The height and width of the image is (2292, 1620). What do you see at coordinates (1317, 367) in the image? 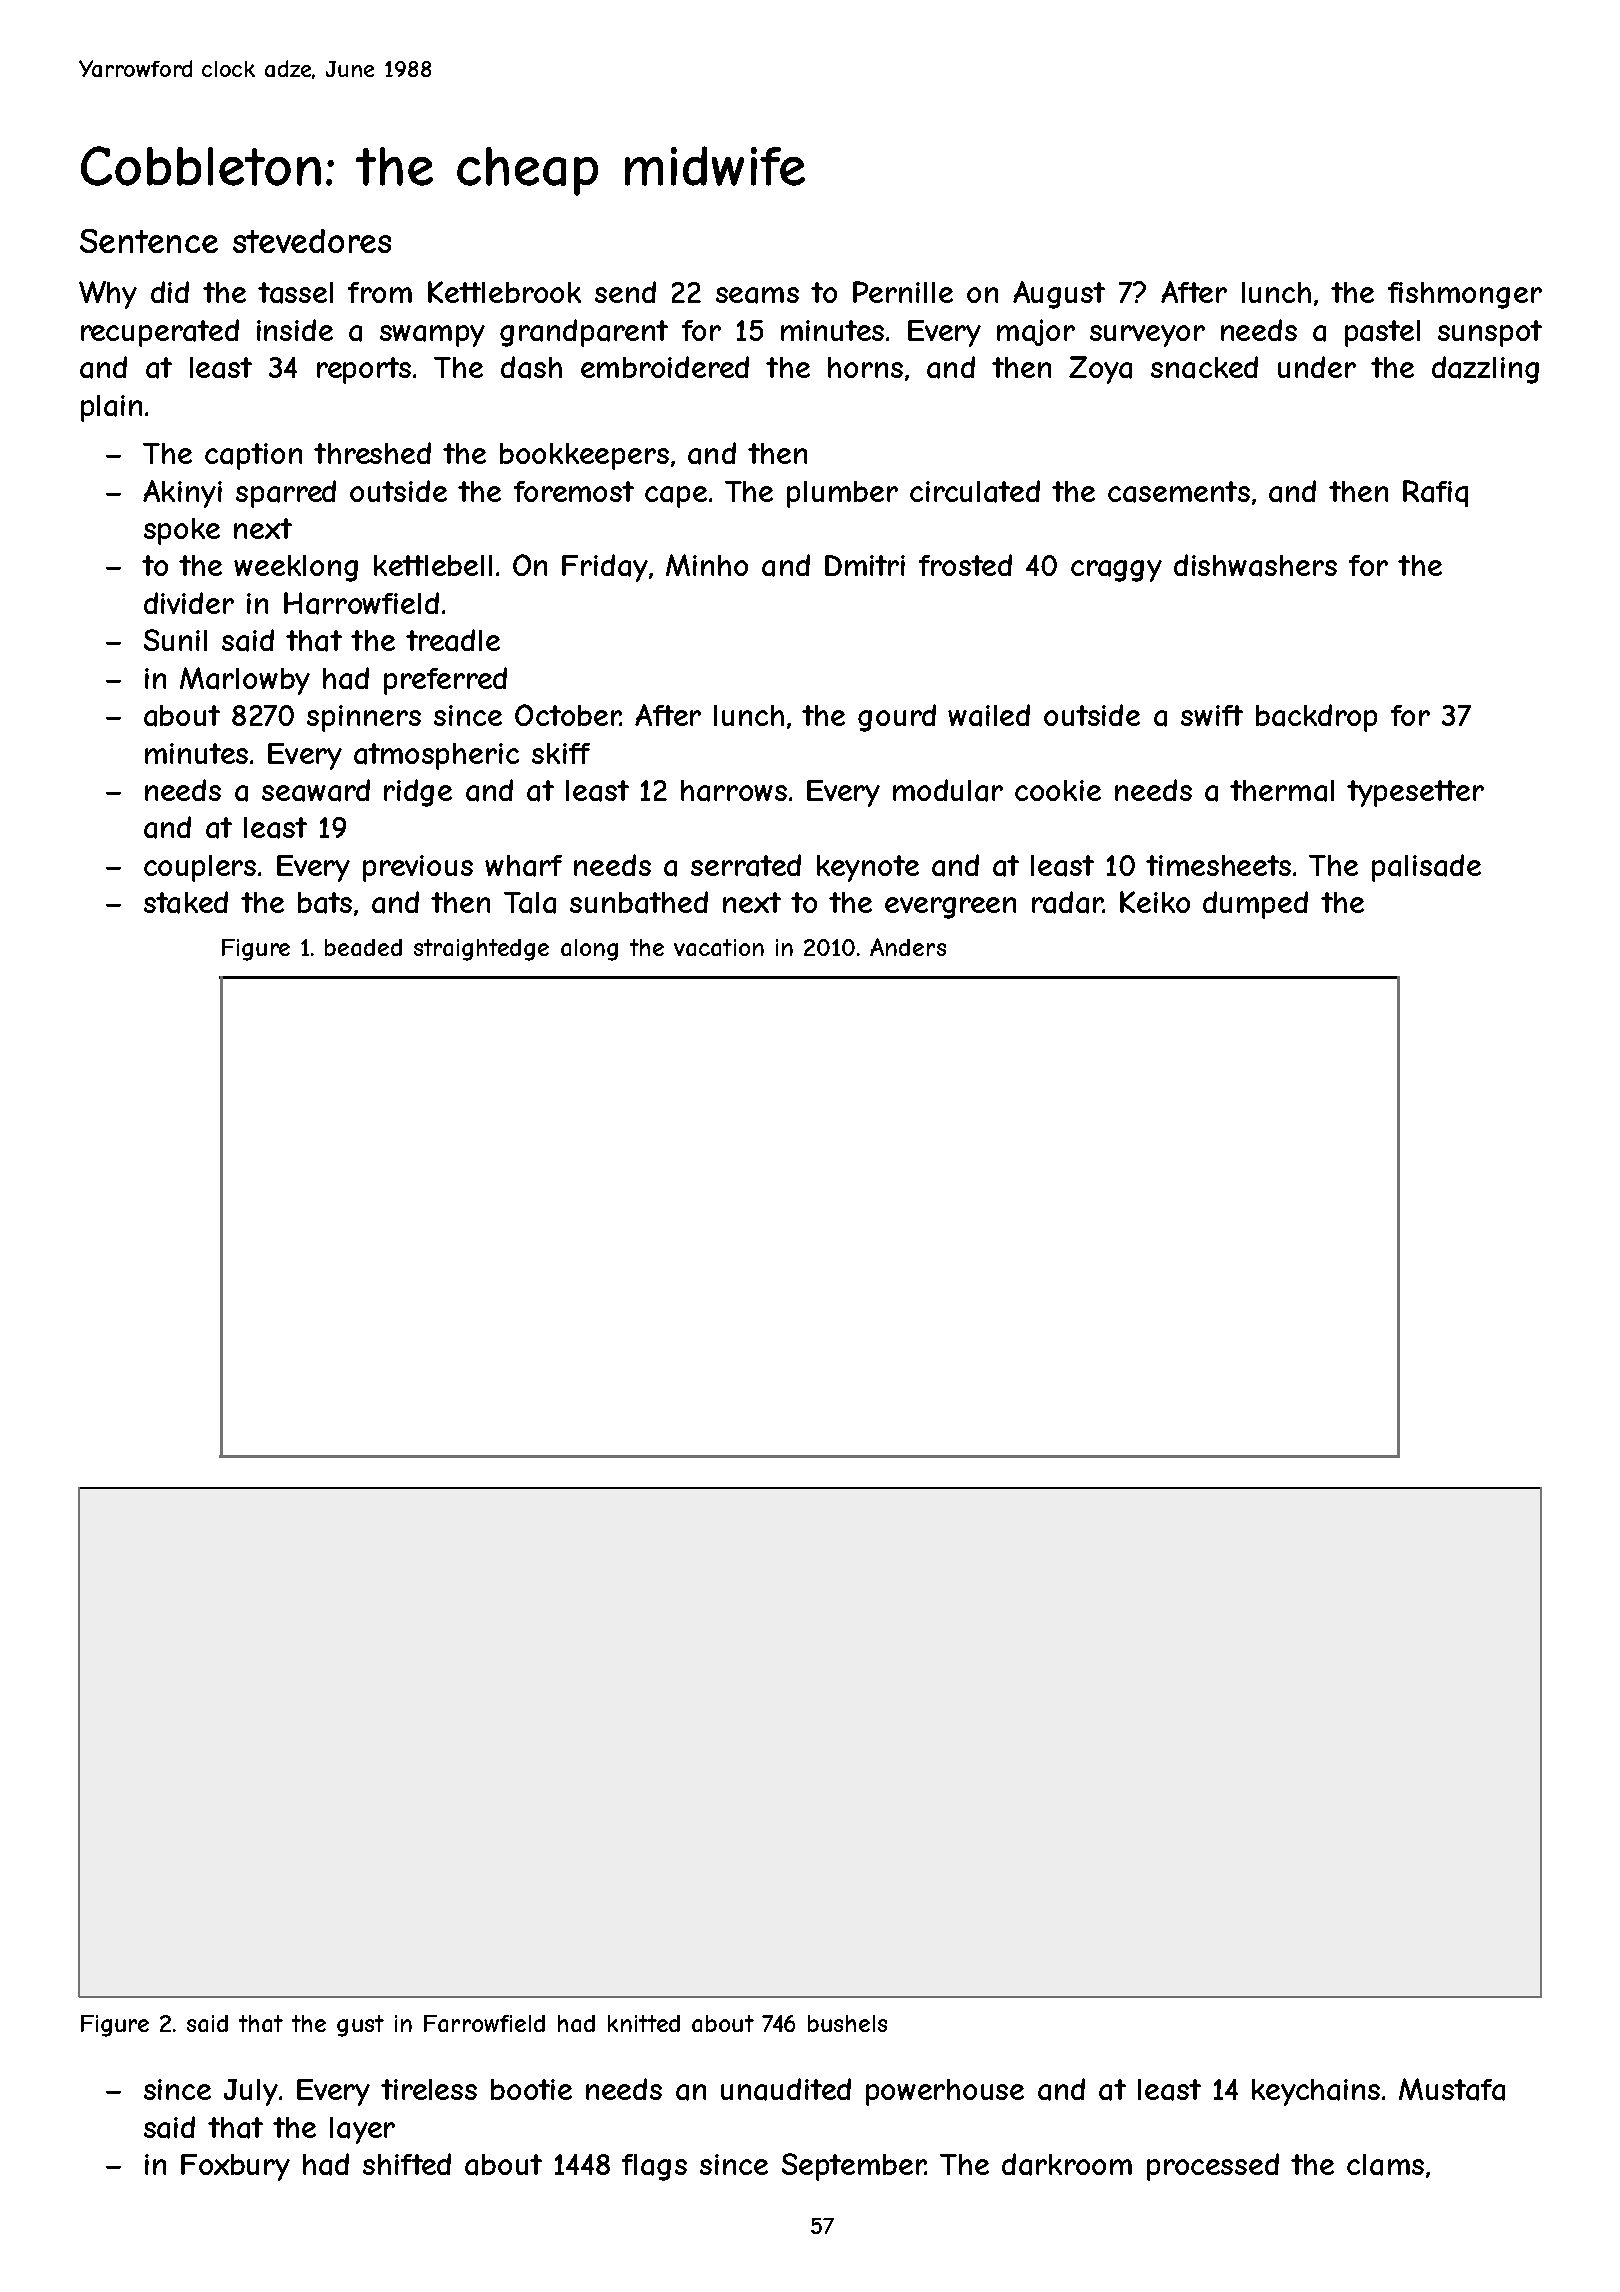
I see `under` at bounding box center [1317, 367].
